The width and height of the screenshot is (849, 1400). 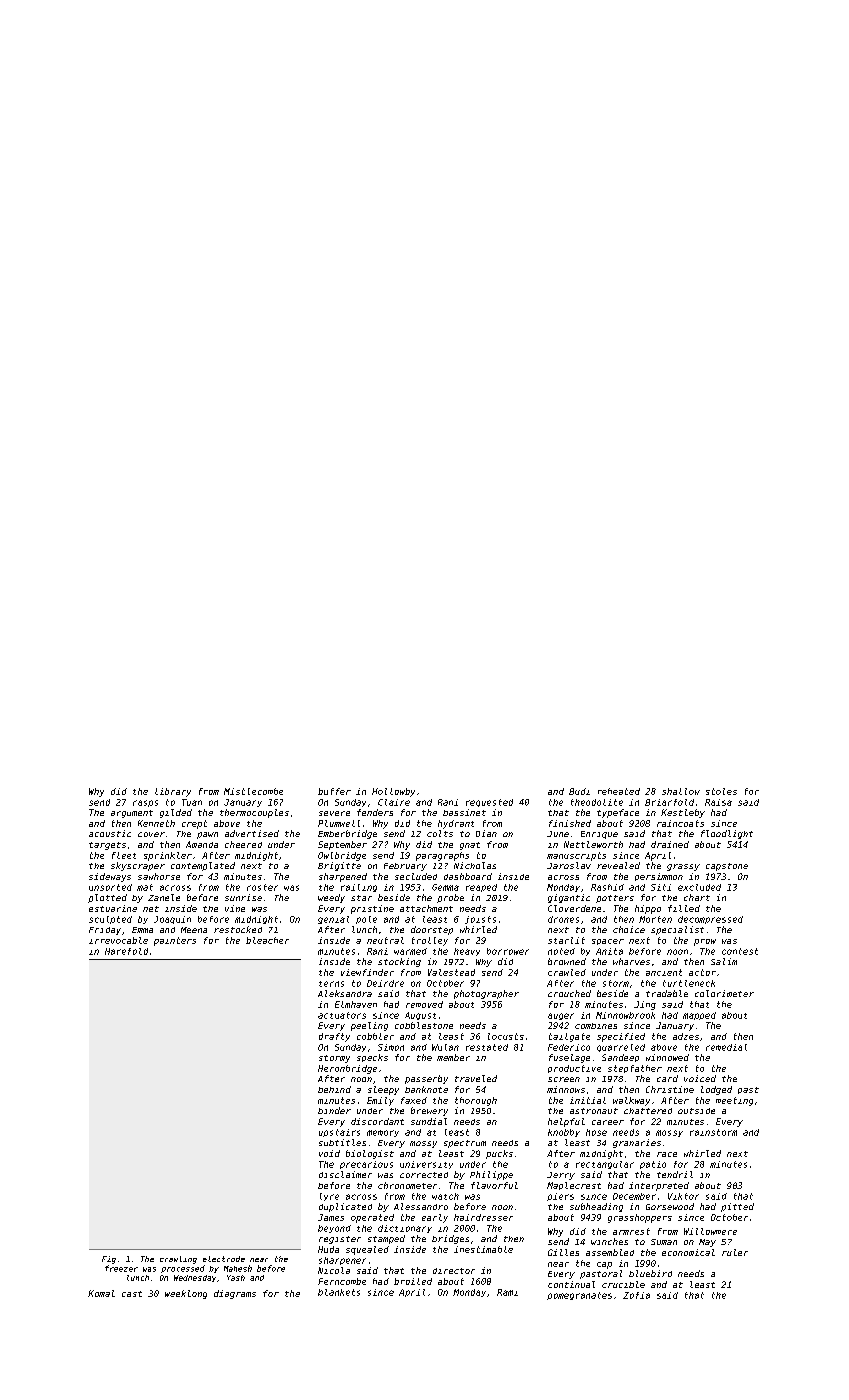 I want to click on upstairs, so click(x=339, y=1133).
